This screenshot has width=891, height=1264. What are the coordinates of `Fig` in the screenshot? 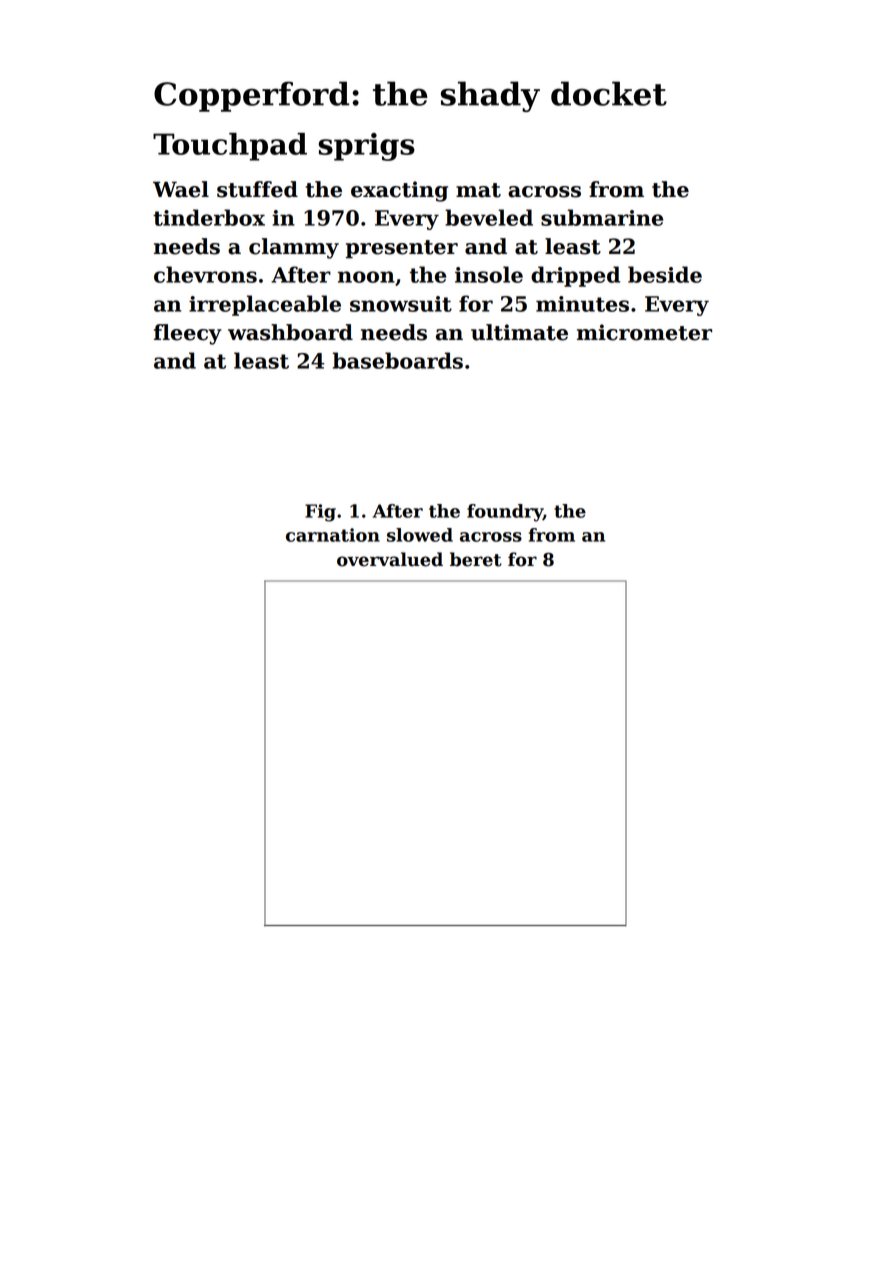 It's located at (320, 513).
